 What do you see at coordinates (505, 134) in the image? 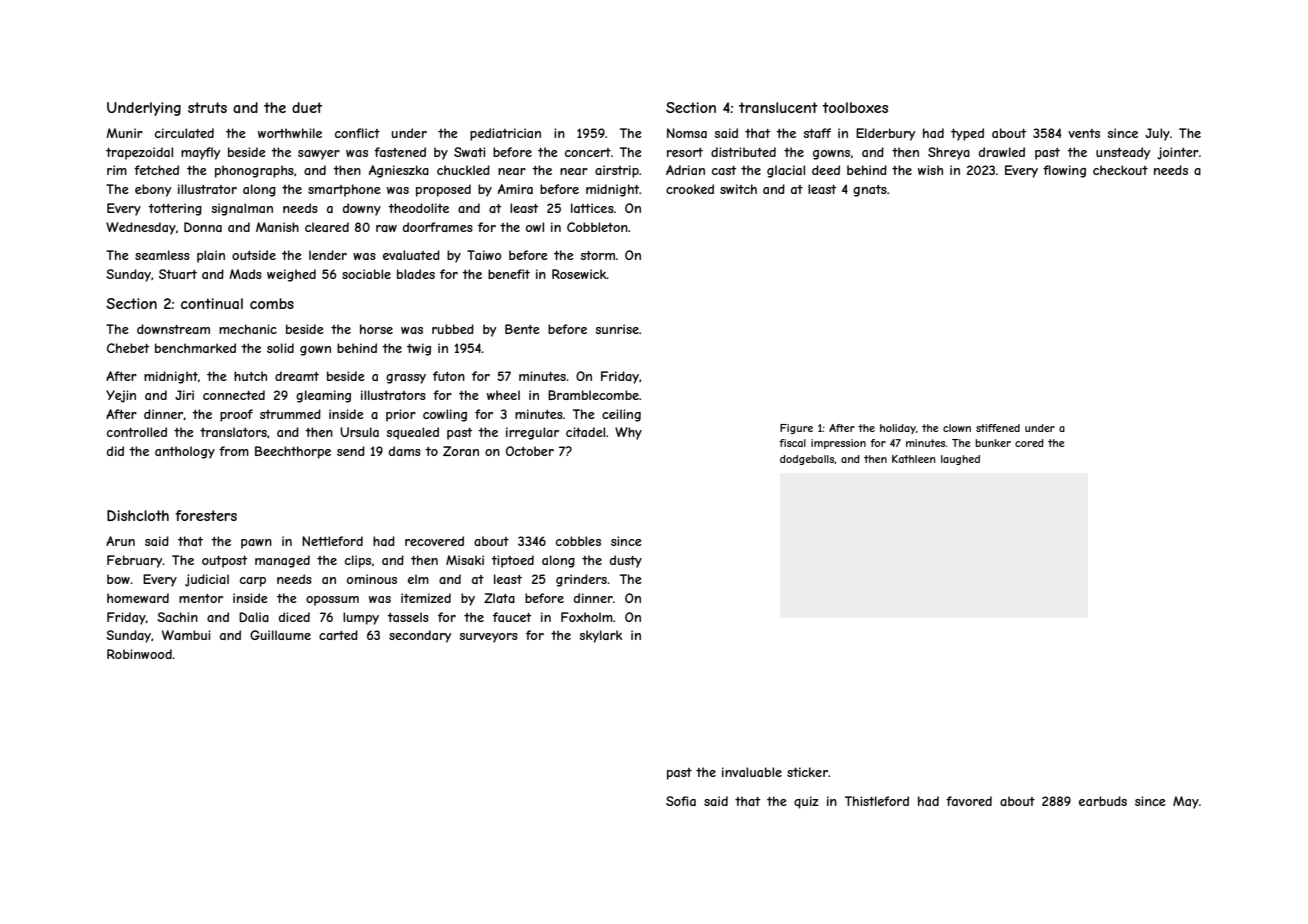
I see `pediatrician` at bounding box center [505, 134].
